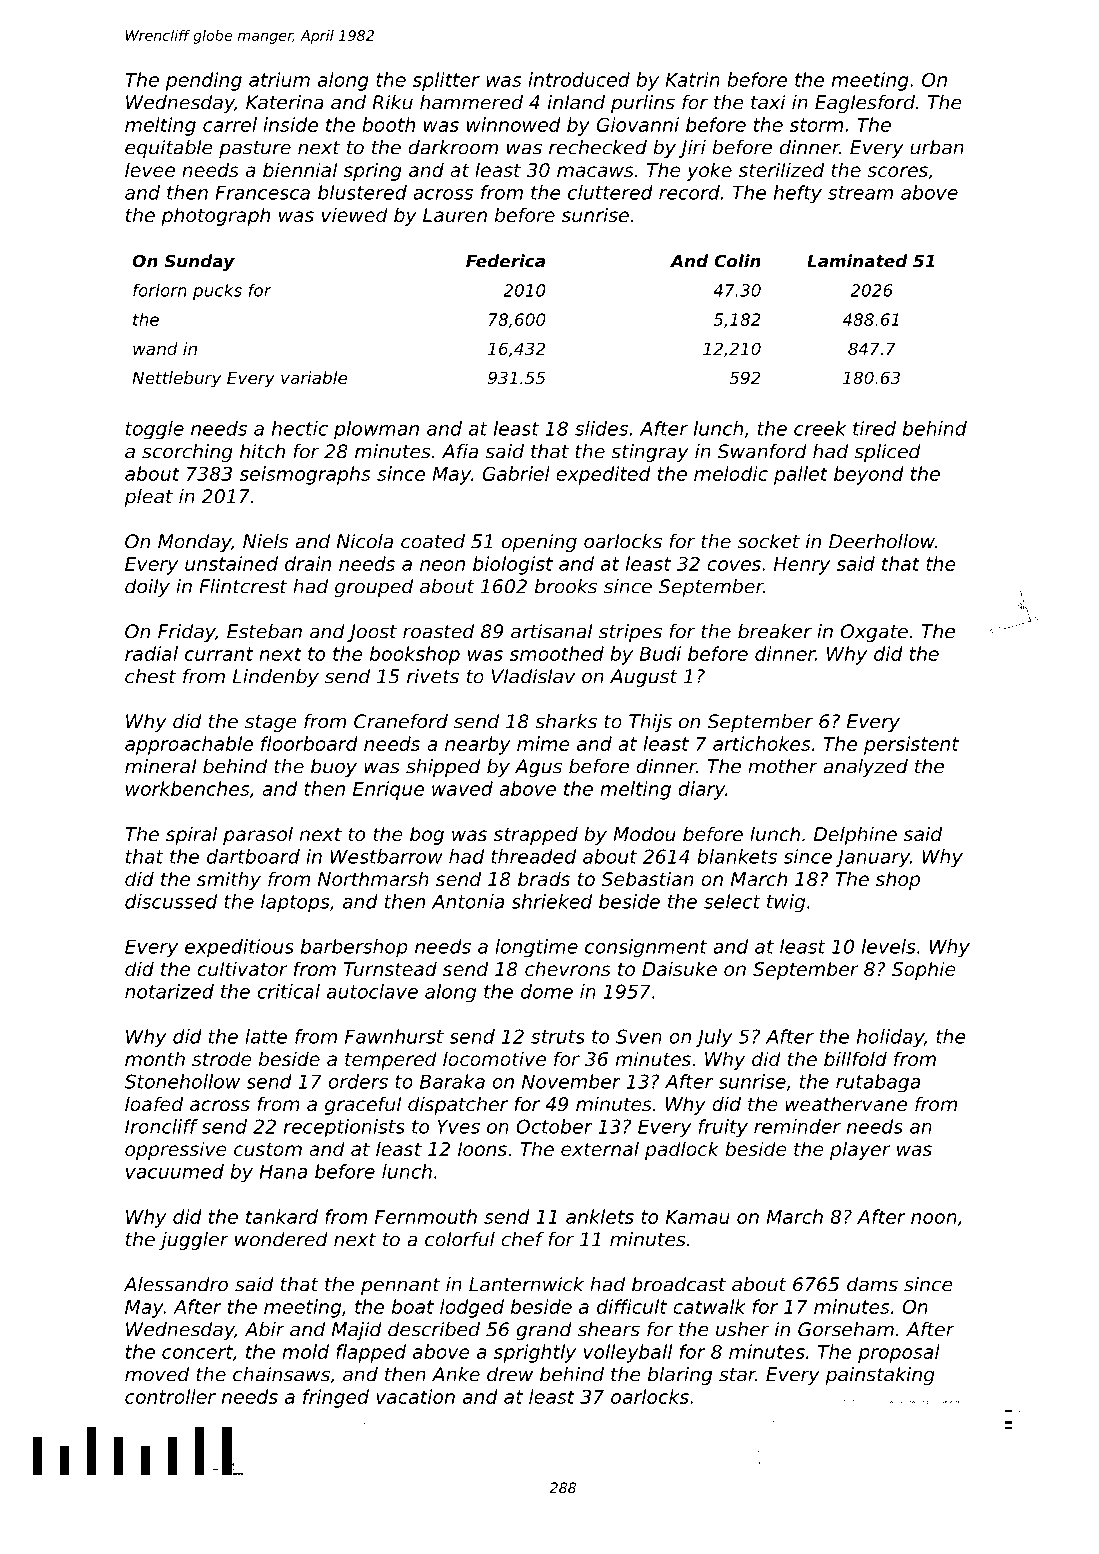 The image size is (1099, 1554). Describe the element at coordinates (433, 541) in the screenshot. I see `coated` at that location.
